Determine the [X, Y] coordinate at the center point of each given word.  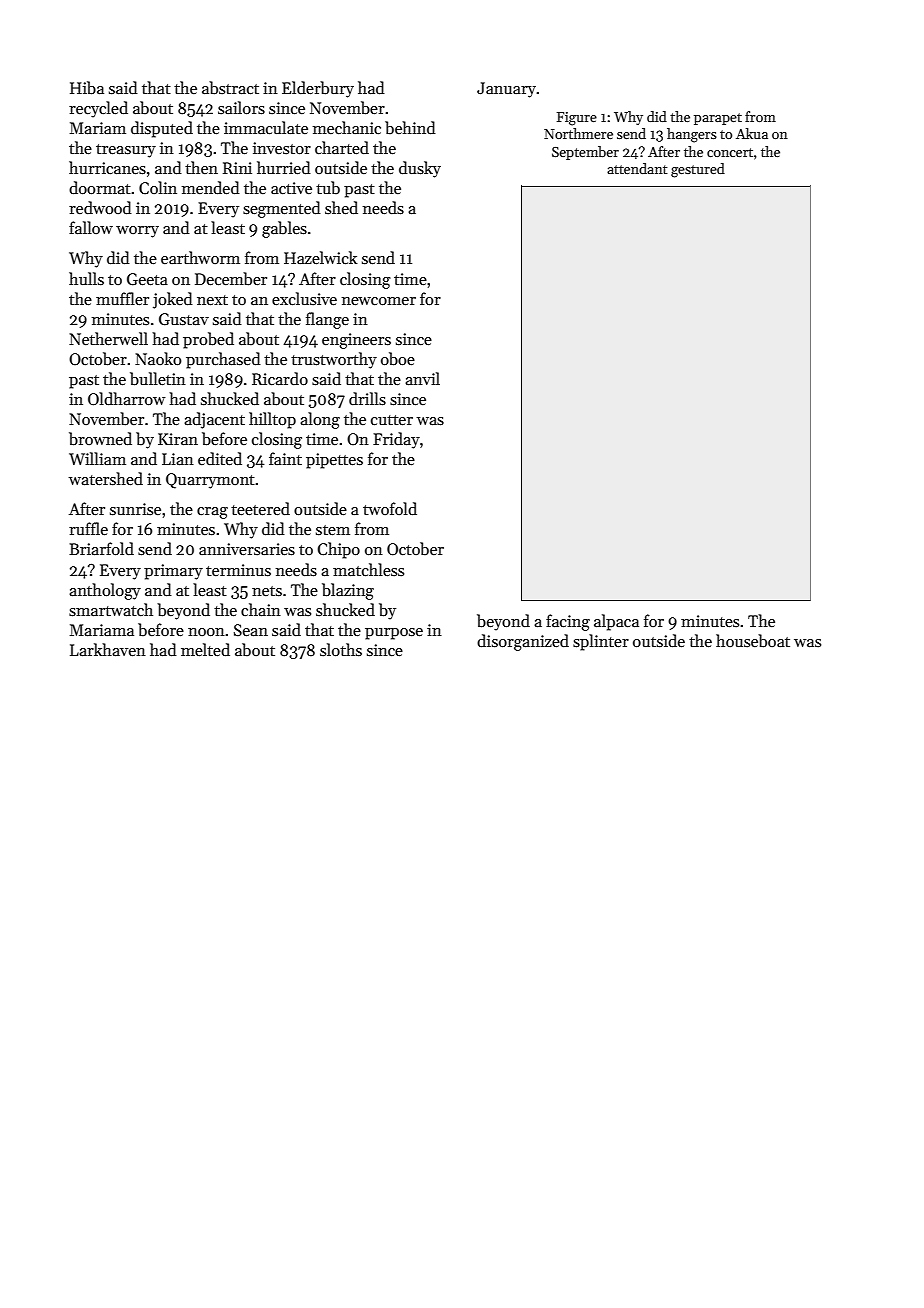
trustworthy [334, 360]
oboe [398, 358]
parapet [718, 119]
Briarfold [101, 548]
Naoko [158, 358]
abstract [230, 88]
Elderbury [318, 89]
